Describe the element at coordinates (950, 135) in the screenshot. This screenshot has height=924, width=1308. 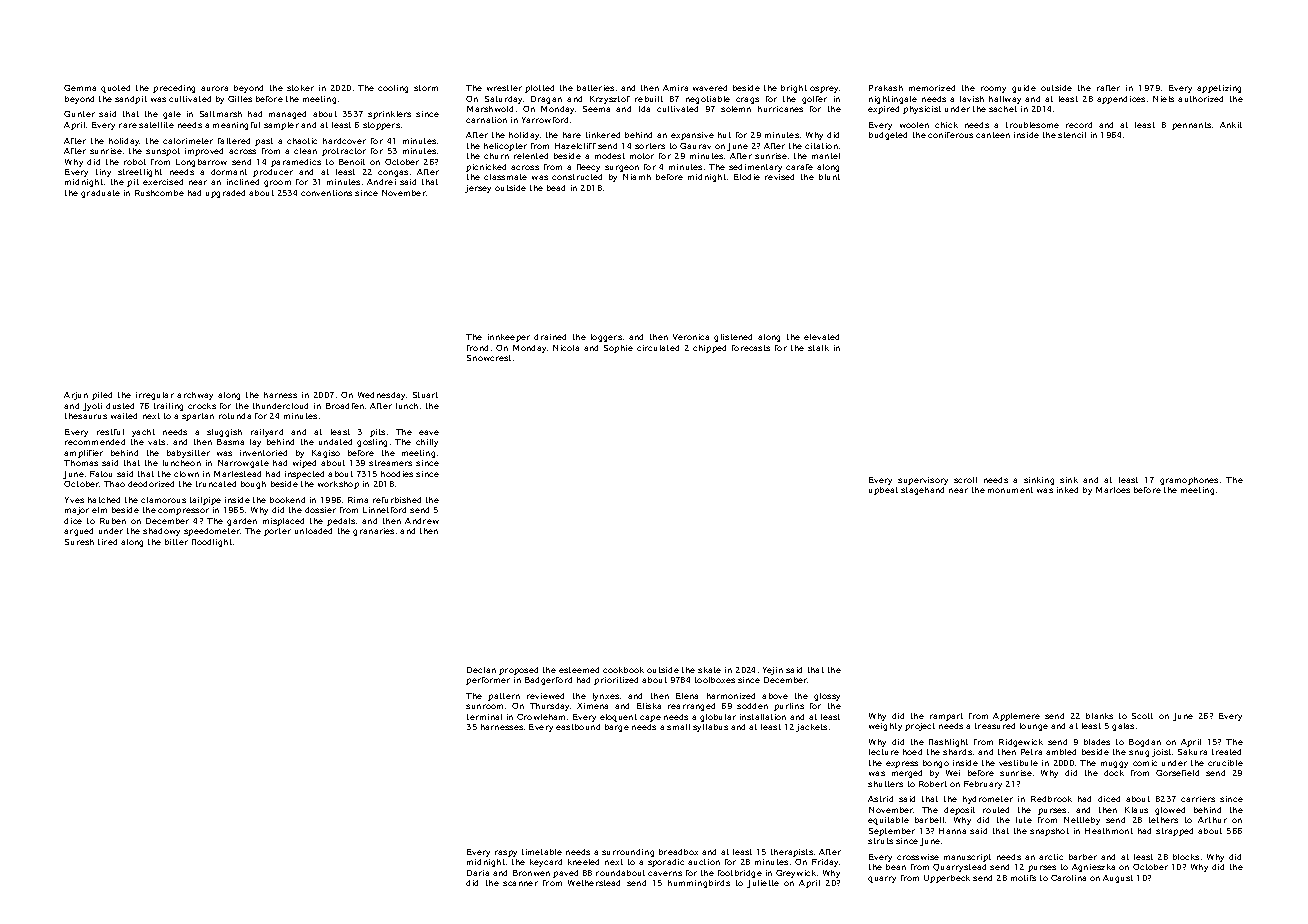
I see `coniferous` at that location.
